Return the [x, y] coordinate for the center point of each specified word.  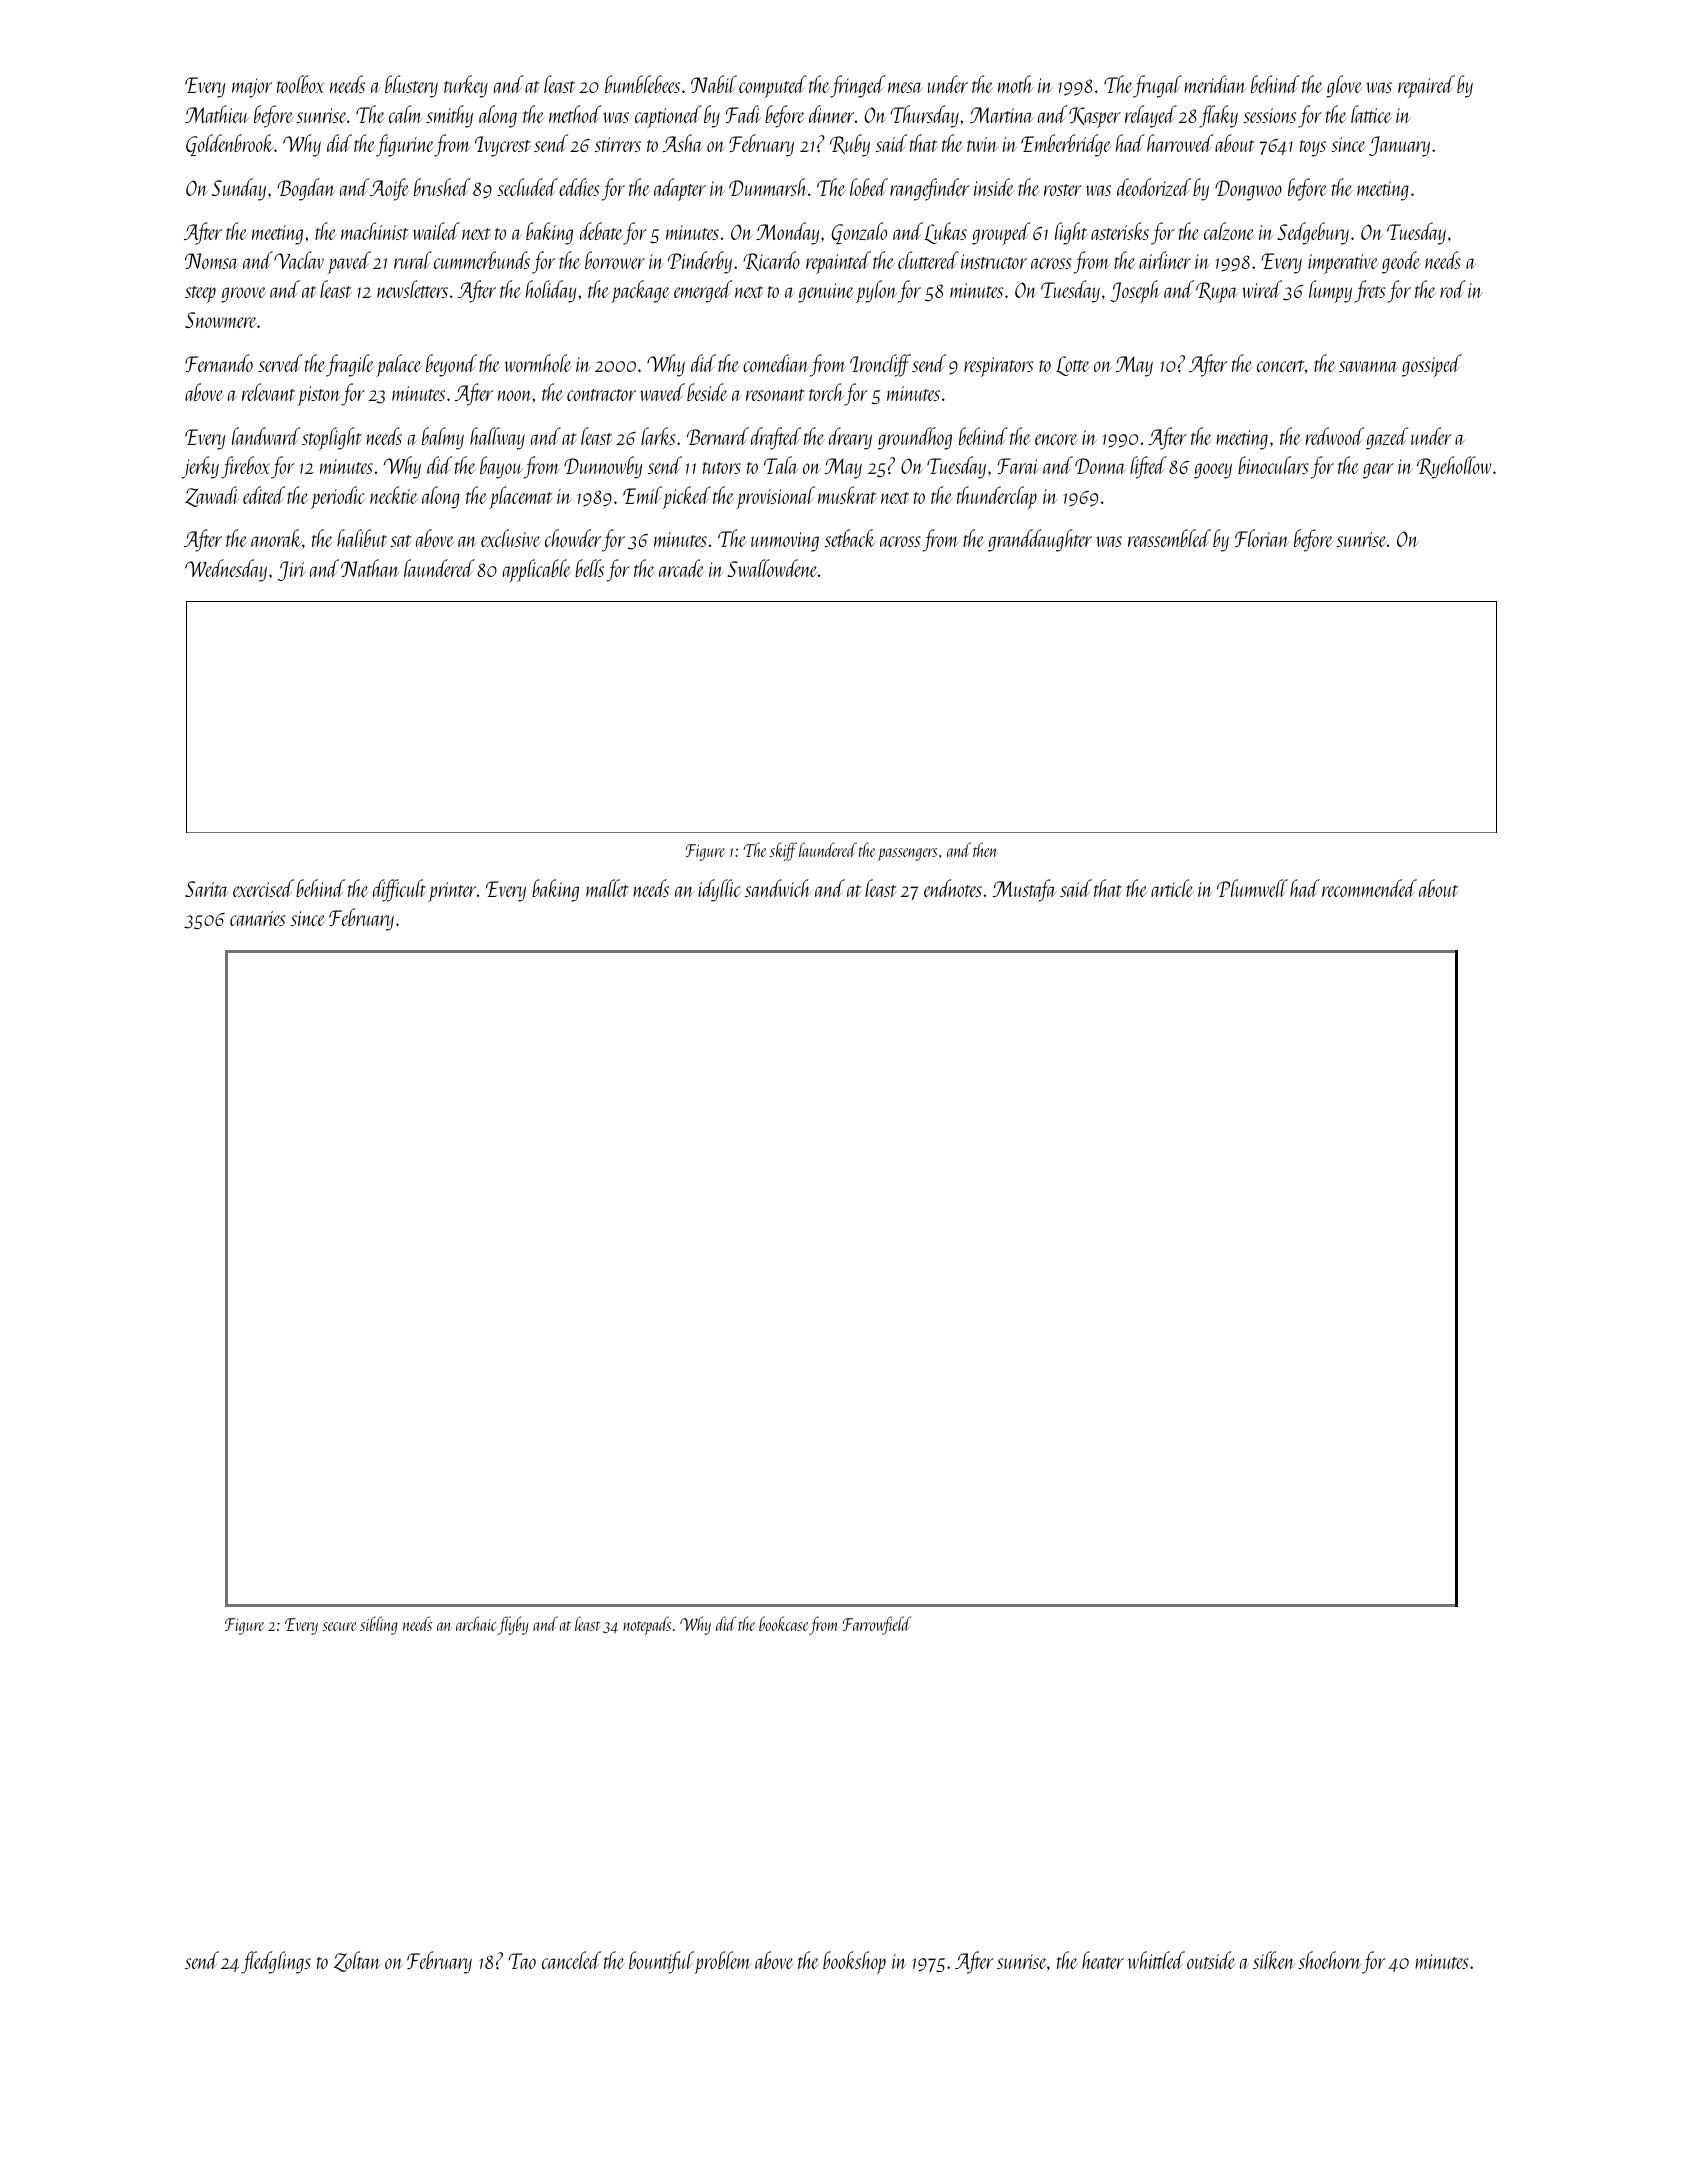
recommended [1369, 888]
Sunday [239, 189]
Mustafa [1024, 890]
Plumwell [1252, 888]
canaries [258, 918]
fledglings [276, 1962]
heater [1103, 1960]
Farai [1018, 466]
